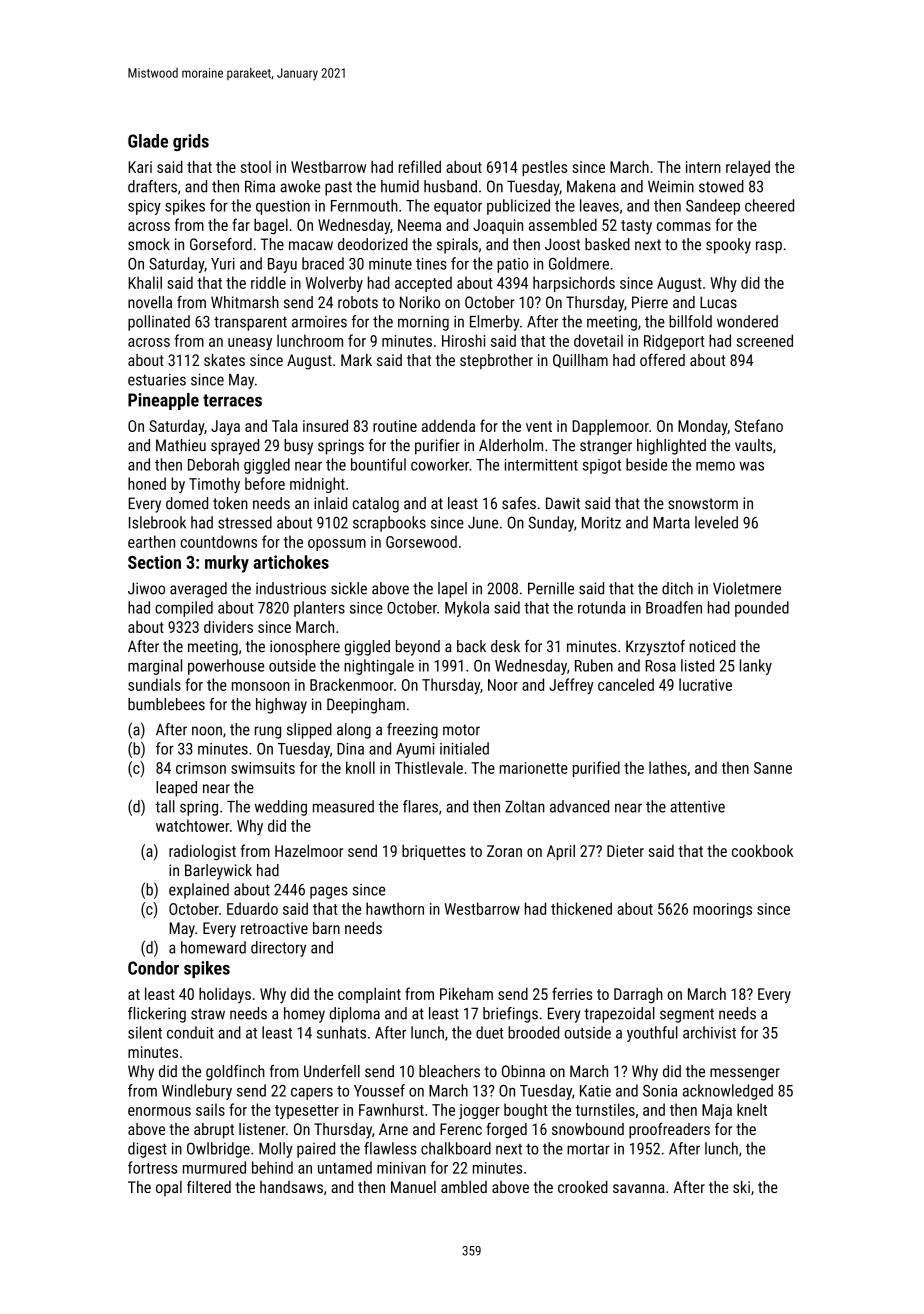 The height and width of the screenshot is (1314, 924). What do you see at coordinates (519, 503) in the screenshot?
I see `safes` at bounding box center [519, 503].
